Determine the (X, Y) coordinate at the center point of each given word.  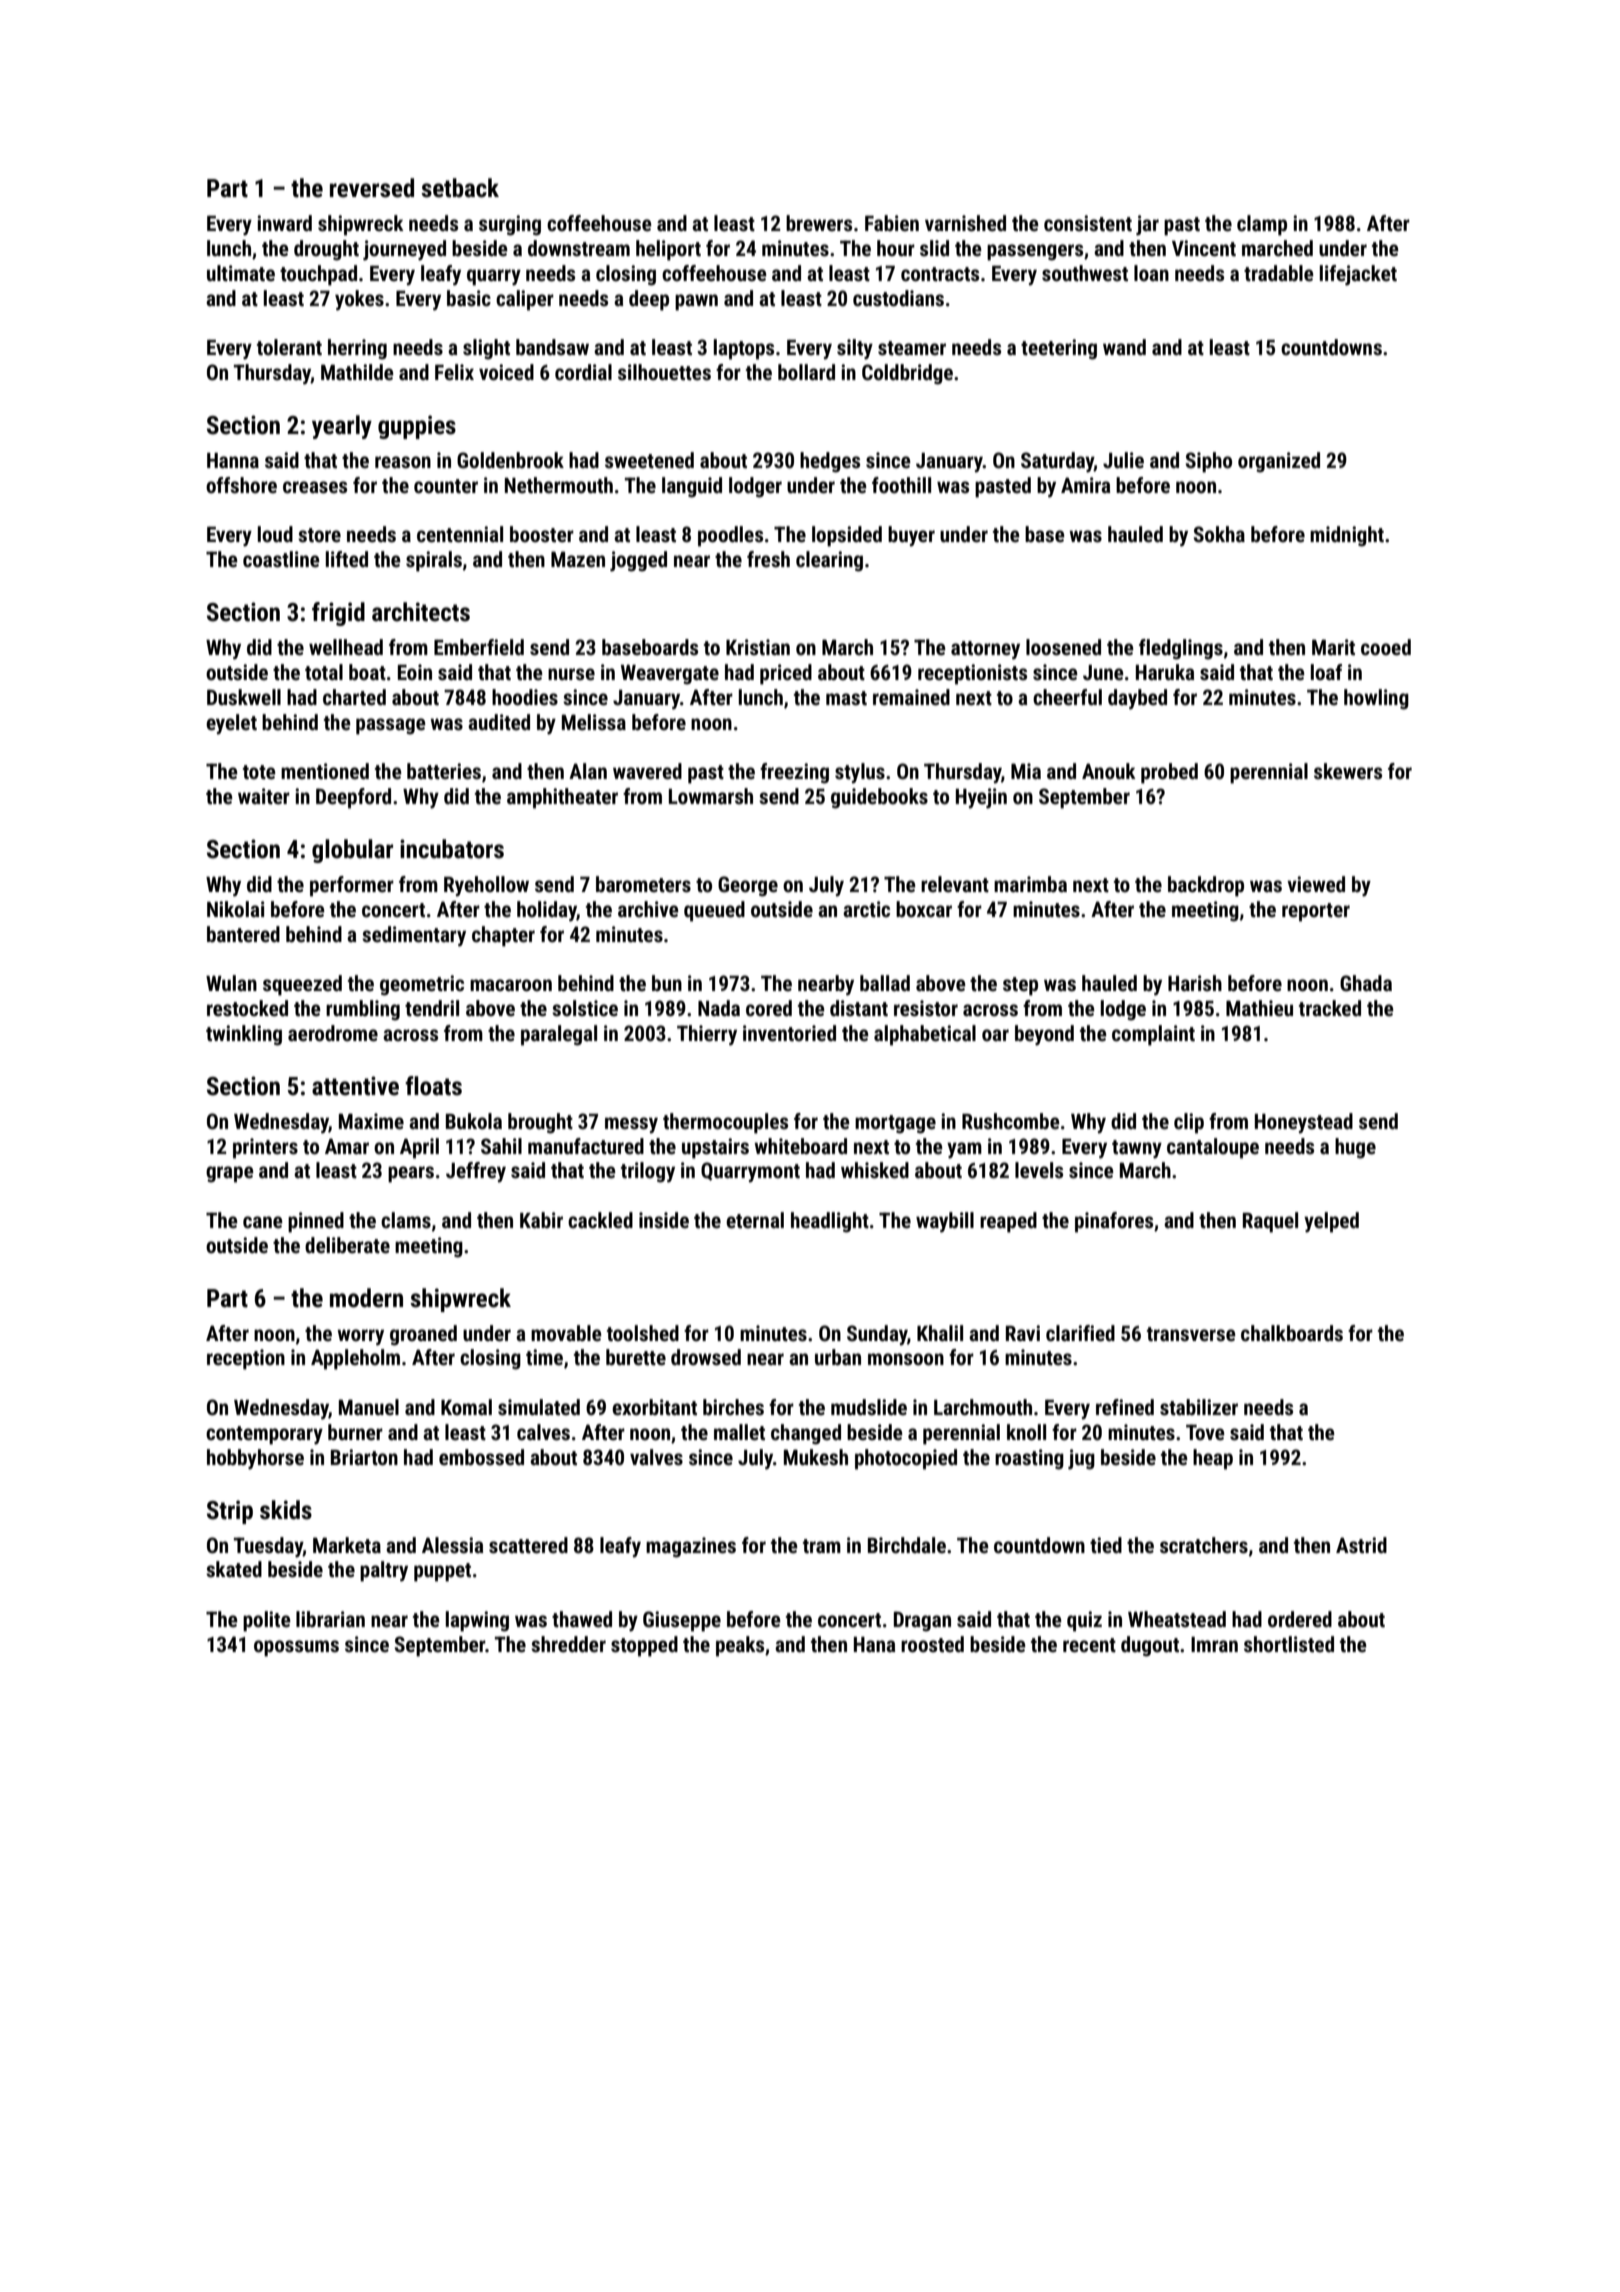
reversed (372, 188)
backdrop (1206, 886)
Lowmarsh (711, 796)
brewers (819, 223)
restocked (247, 1008)
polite (267, 1621)
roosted (932, 1644)
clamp (1262, 225)
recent (1089, 1645)
